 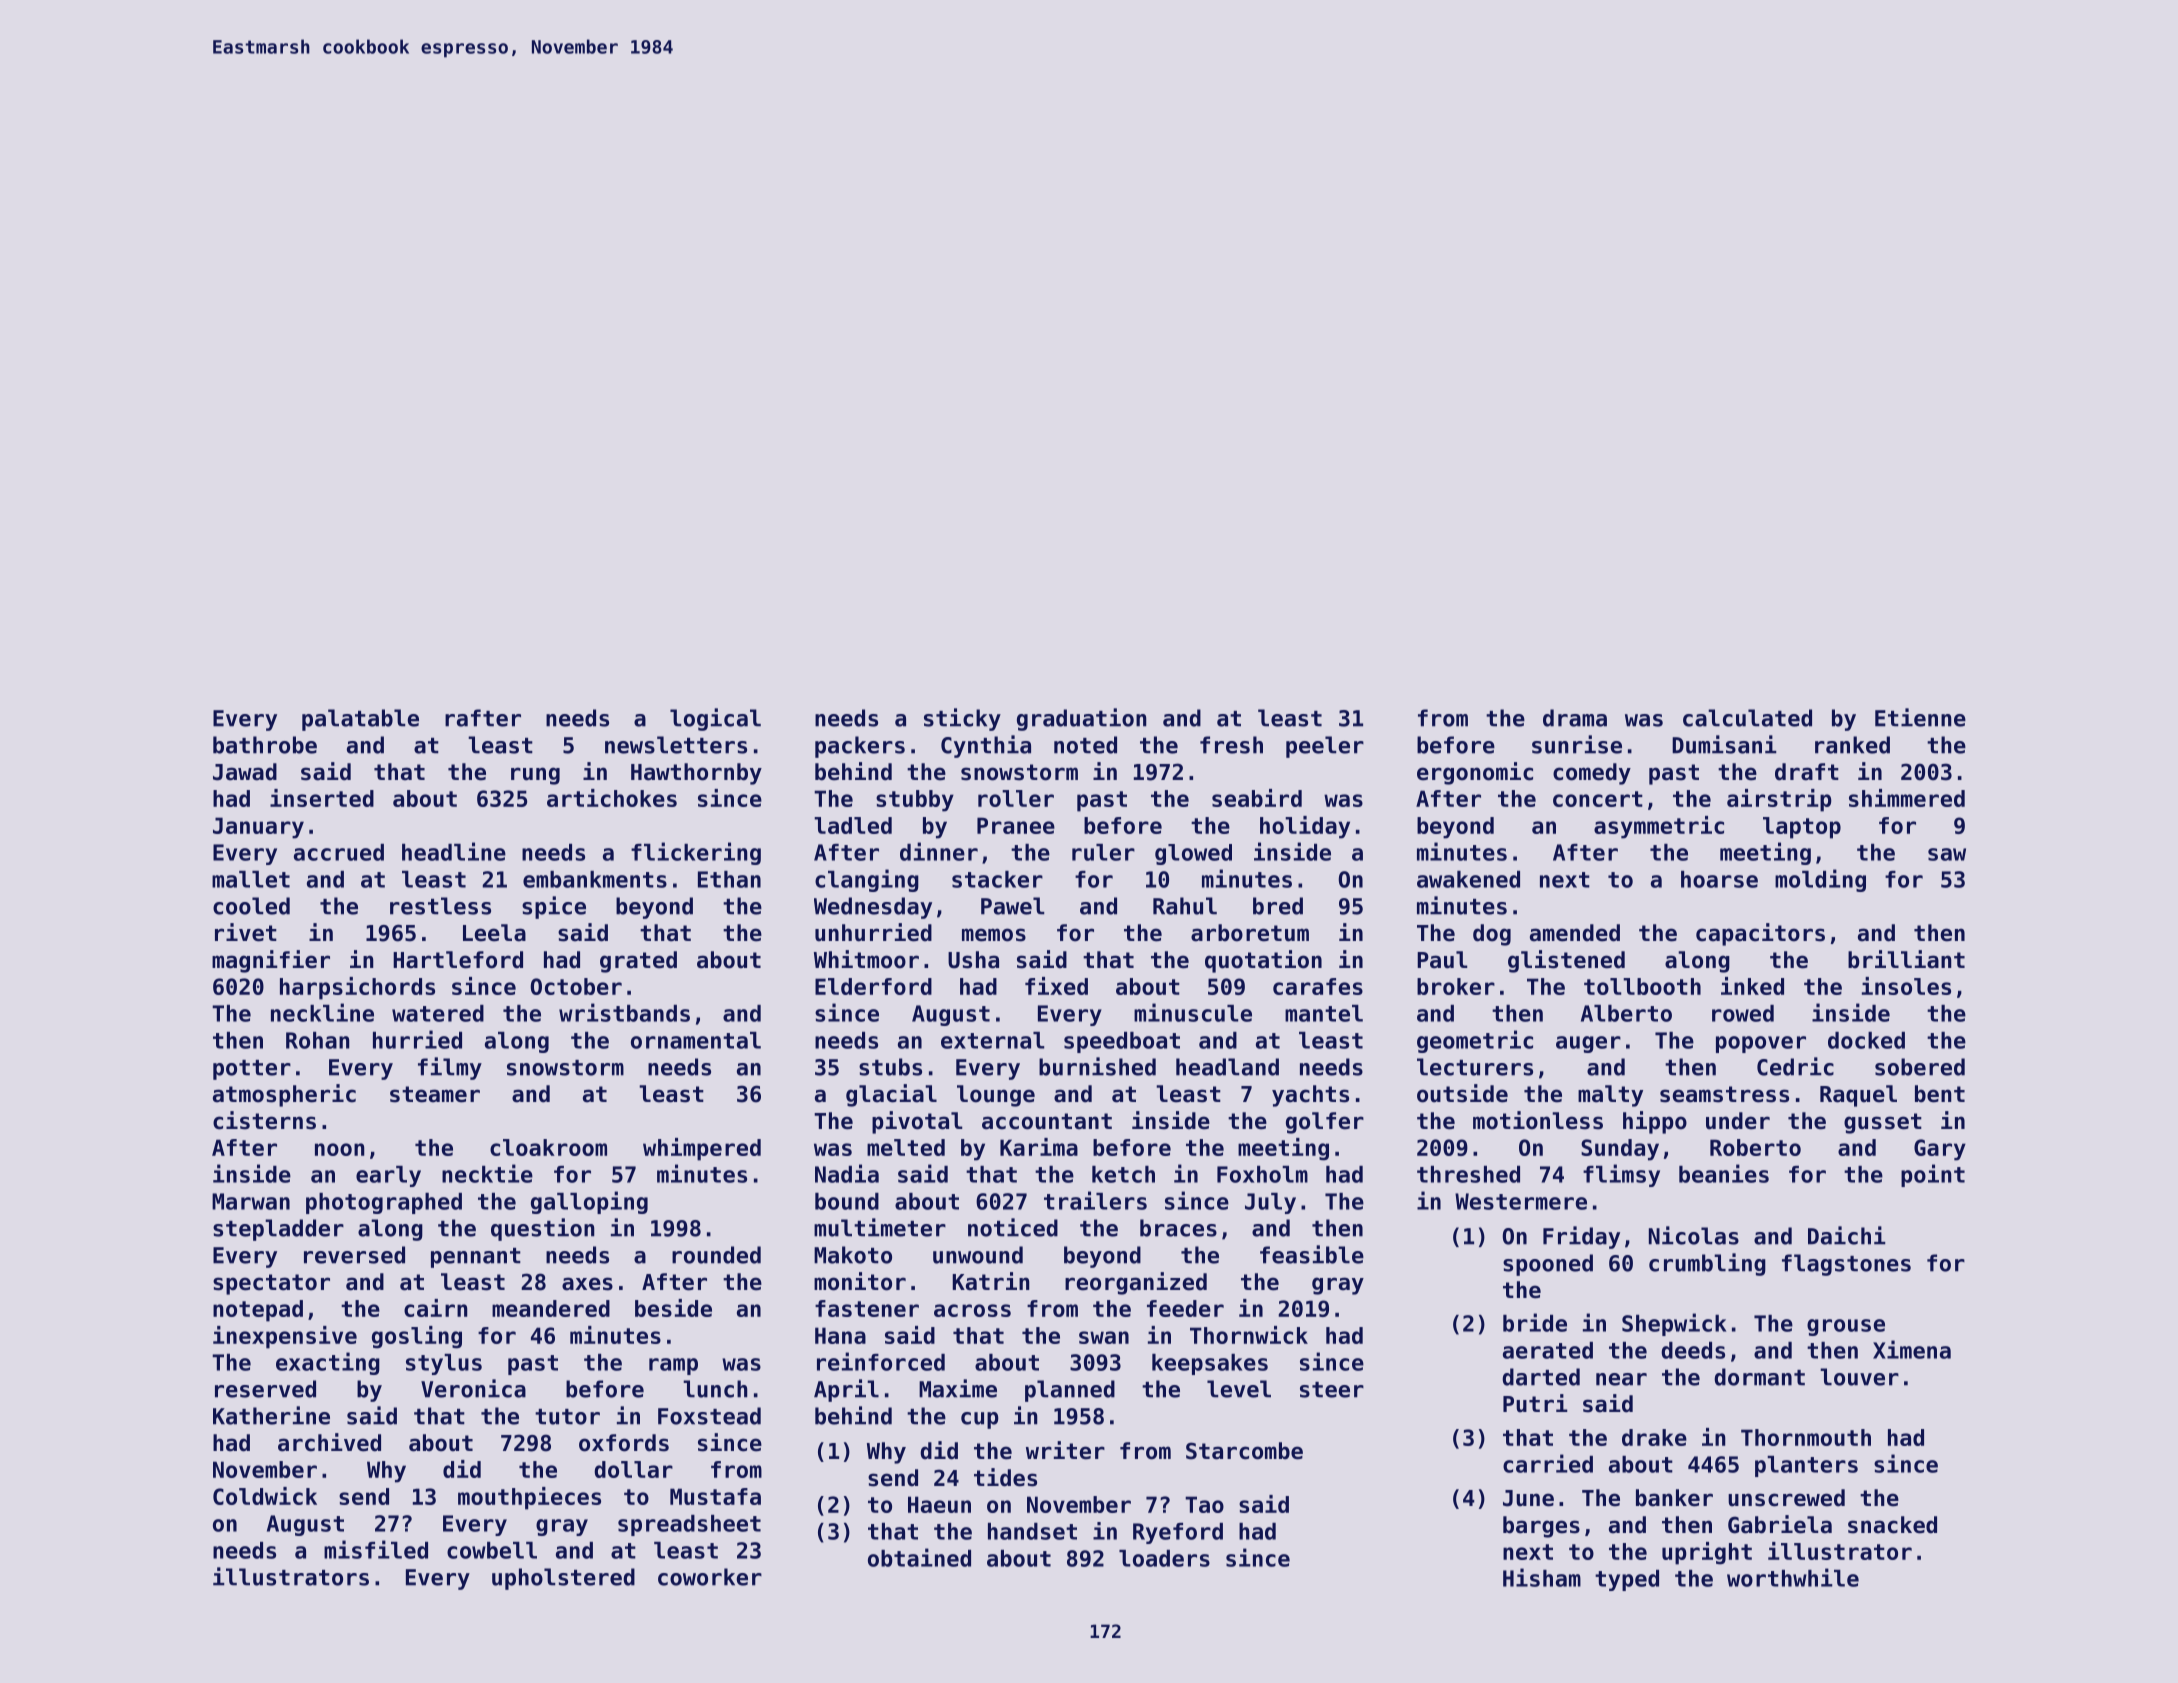 What do you see at coordinates (1566, 961) in the image?
I see `glistened` at bounding box center [1566, 961].
